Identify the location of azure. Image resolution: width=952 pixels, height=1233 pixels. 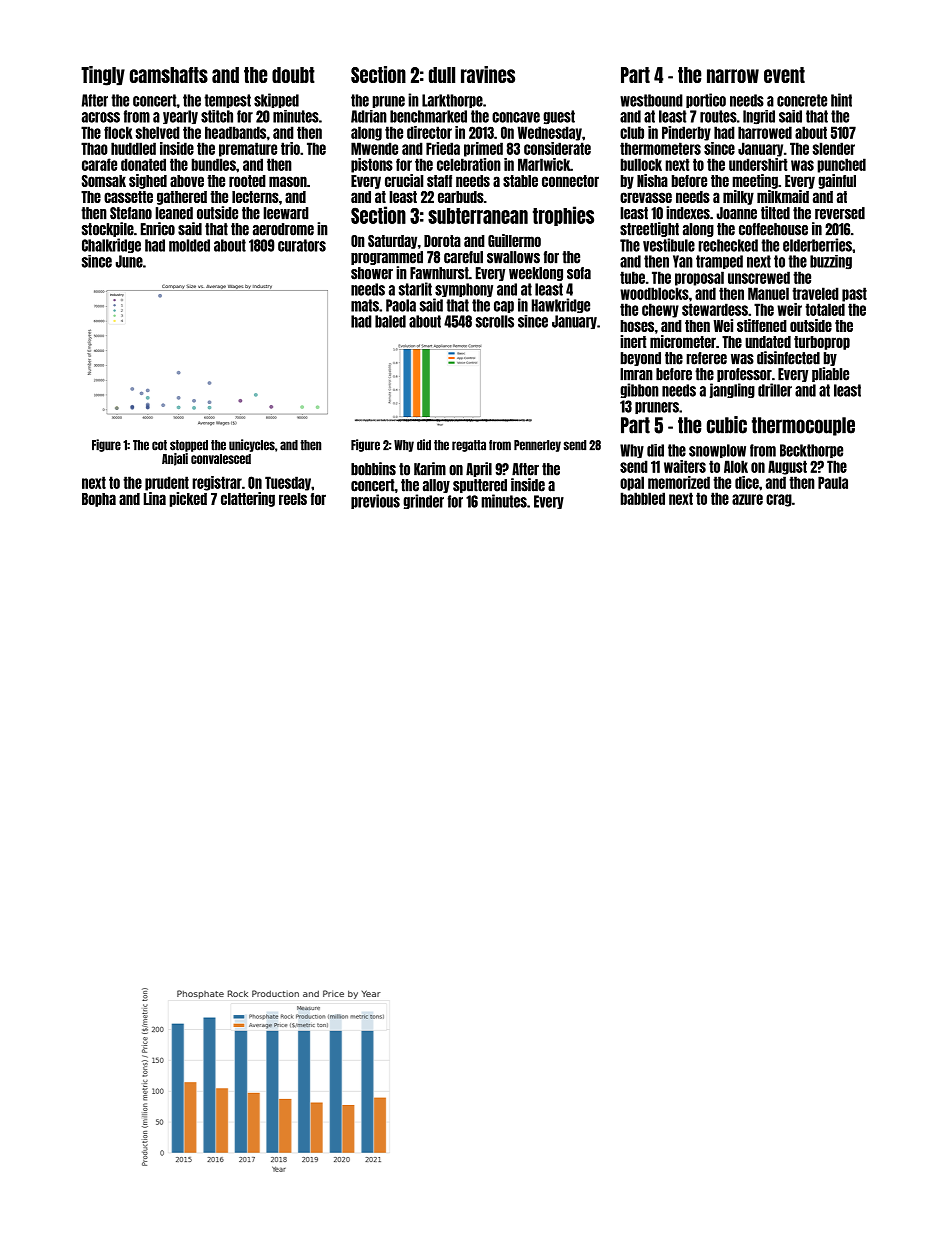
(747, 499).
